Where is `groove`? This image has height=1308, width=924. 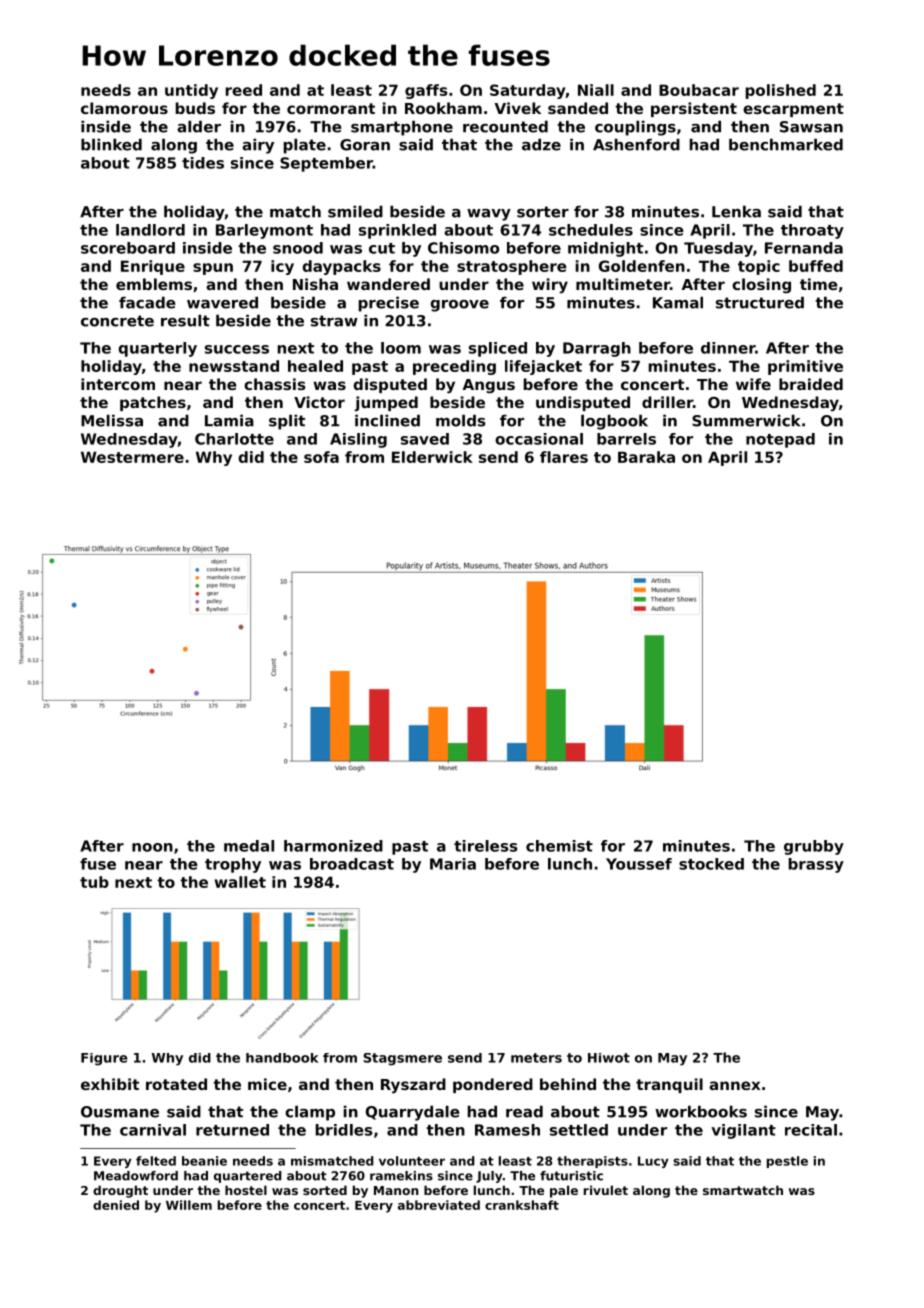 groove is located at coordinates (460, 306).
